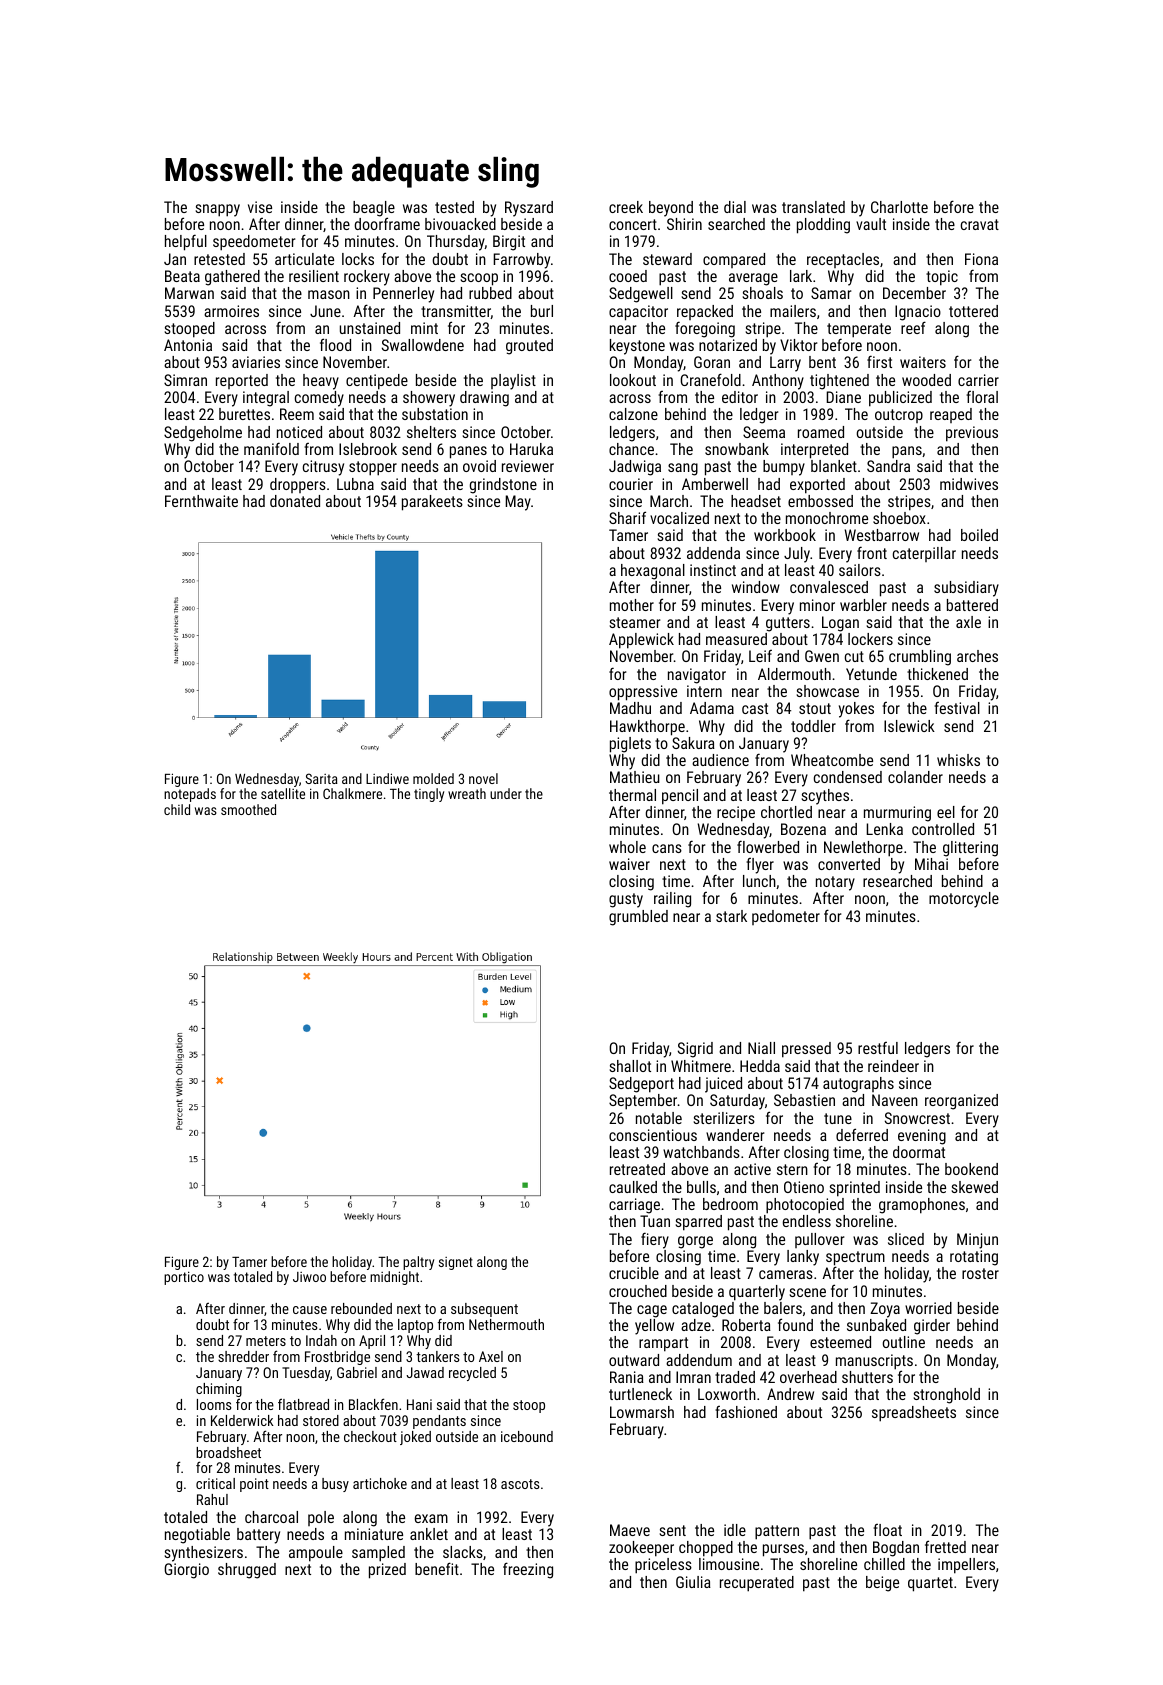 This screenshot has height=1685, width=1163. What do you see at coordinates (186, 1571) in the screenshot?
I see `Giorgio` at bounding box center [186, 1571].
